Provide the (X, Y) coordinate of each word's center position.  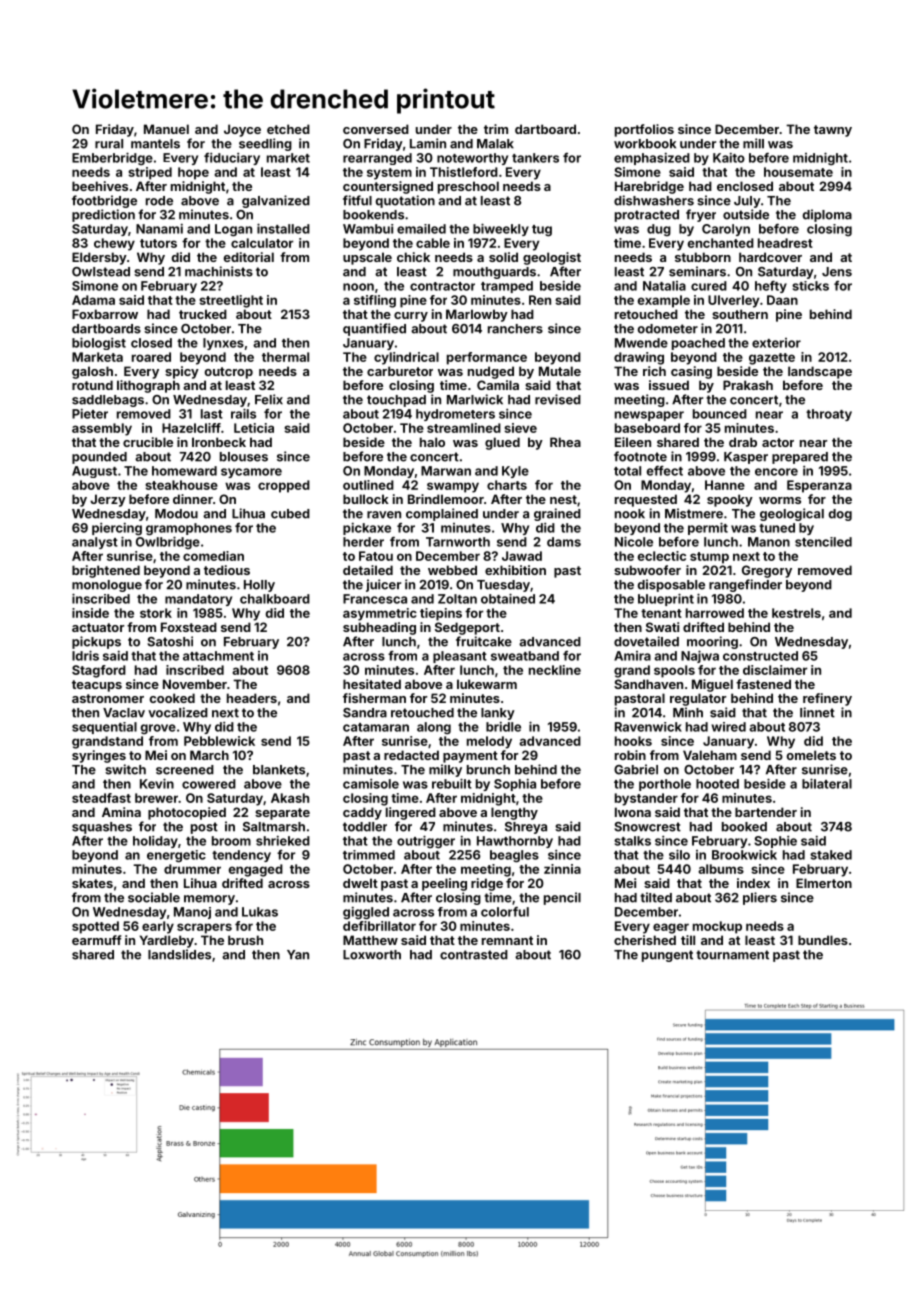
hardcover (770, 257)
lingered (411, 813)
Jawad (522, 556)
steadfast (101, 798)
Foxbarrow (105, 314)
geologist (552, 258)
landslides (179, 954)
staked (831, 855)
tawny (833, 131)
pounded (99, 458)
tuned (777, 528)
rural (109, 144)
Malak (495, 144)
